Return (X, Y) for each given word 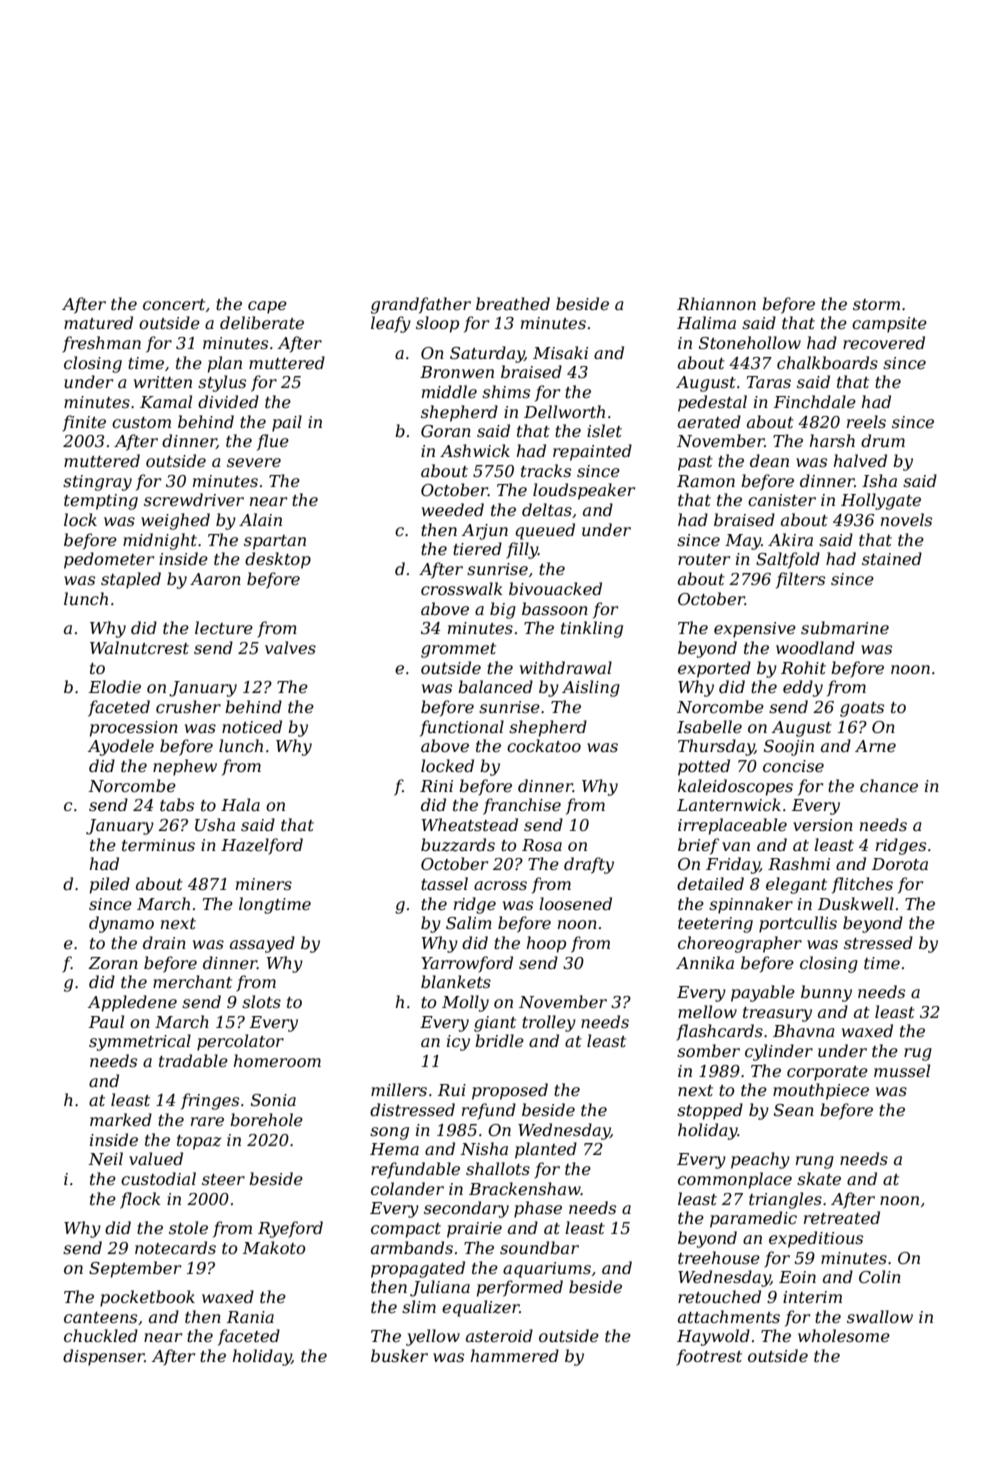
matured (98, 322)
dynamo (121, 924)
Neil (105, 1158)
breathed (513, 303)
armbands (412, 1247)
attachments (729, 1316)
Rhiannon (716, 303)
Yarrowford (467, 964)
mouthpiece (821, 1091)
